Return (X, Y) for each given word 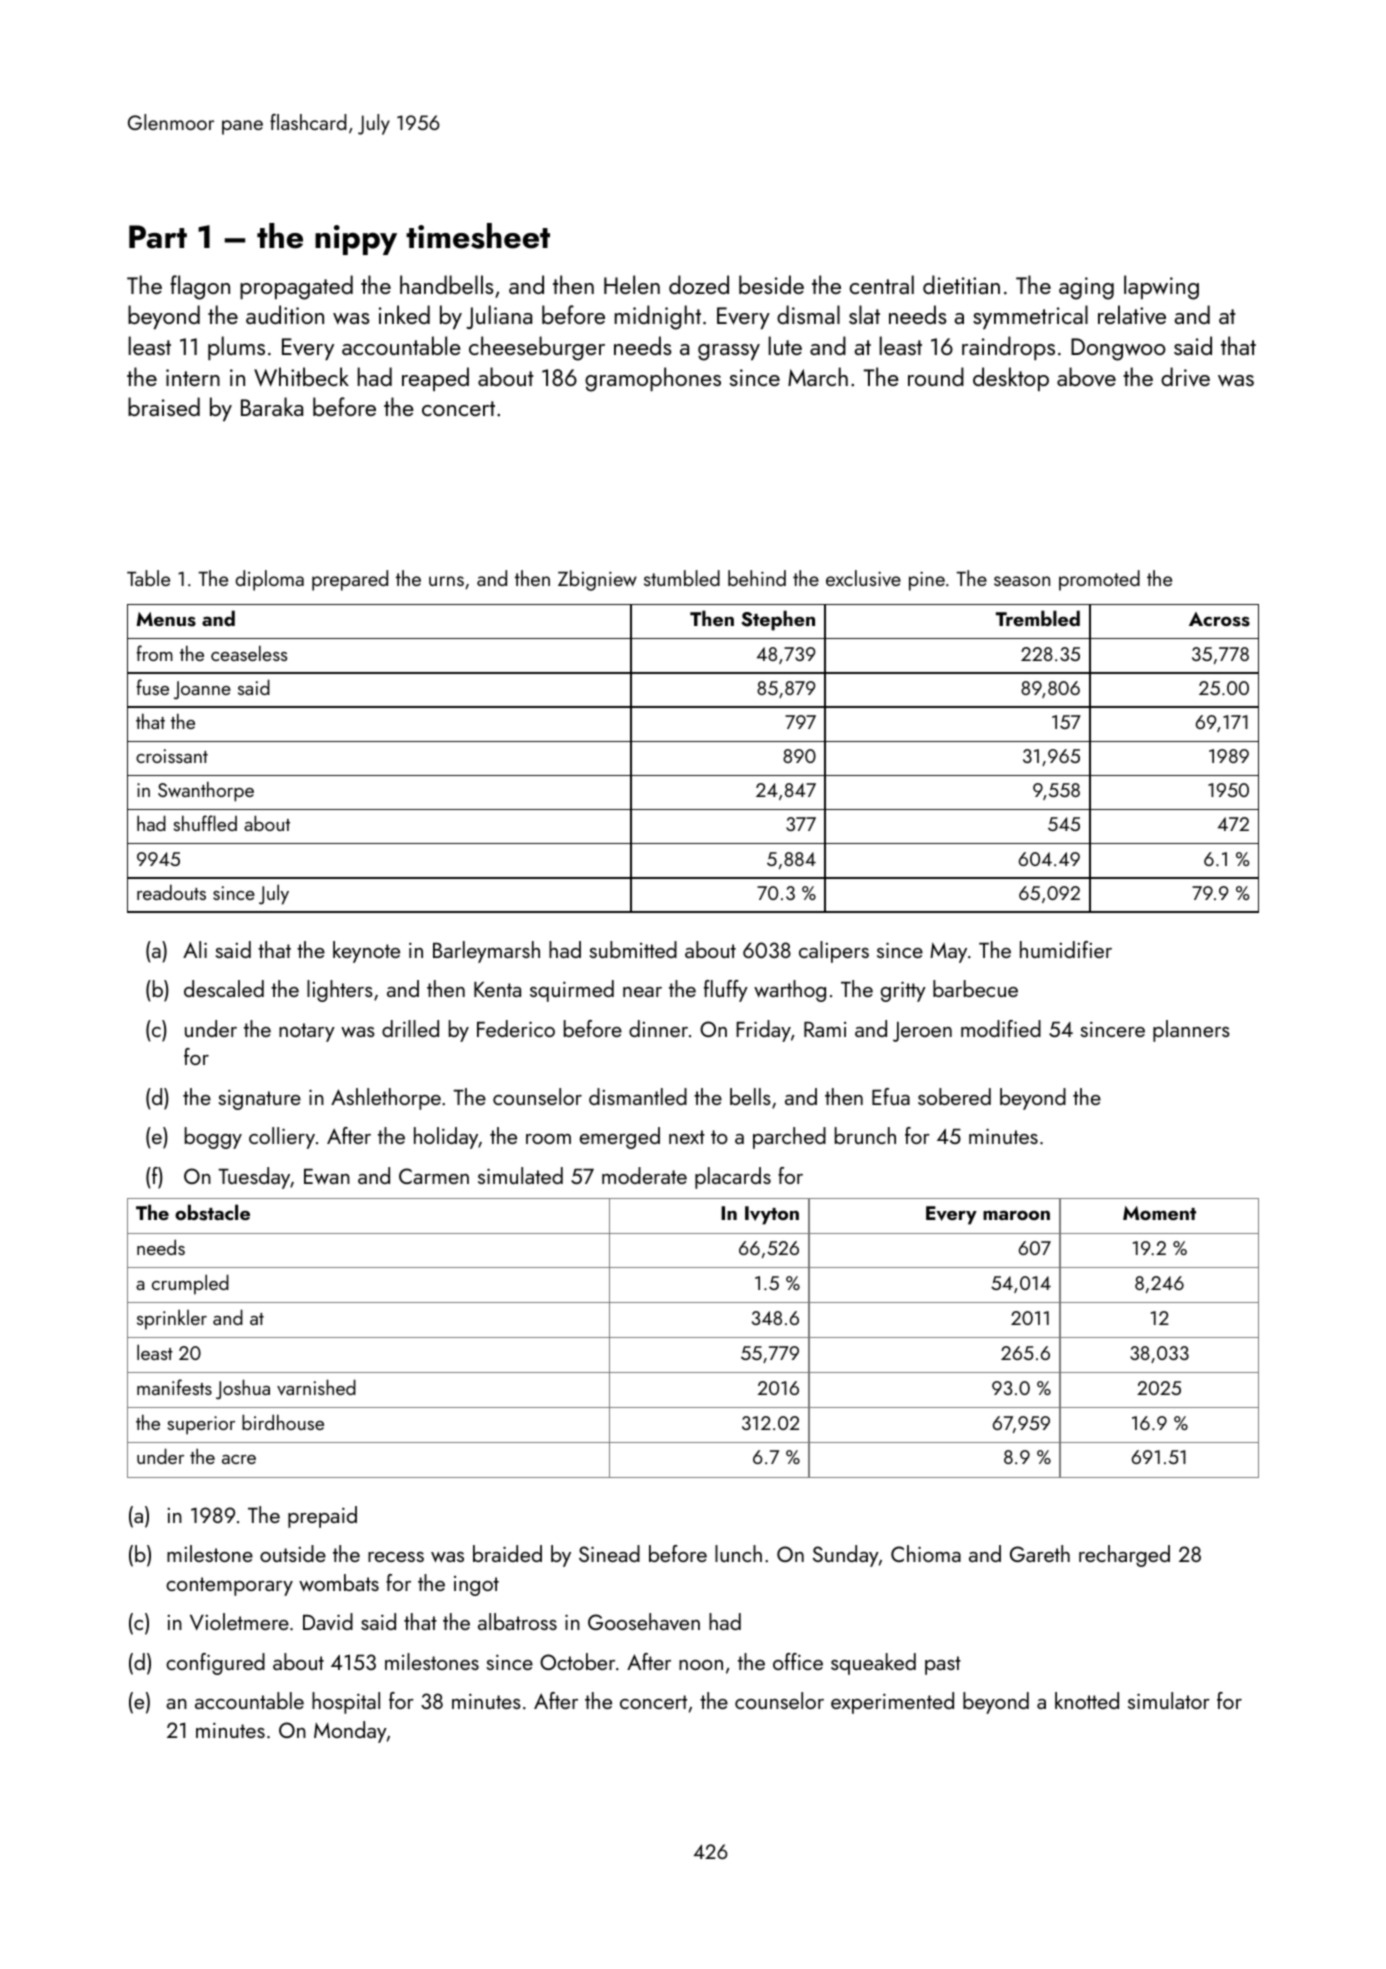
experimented (892, 1703)
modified (1001, 1028)
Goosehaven (644, 1621)
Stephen (778, 620)
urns (446, 581)
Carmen (434, 1176)
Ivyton (772, 1215)
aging (1086, 288)
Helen (632, 284)
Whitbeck (301, 377)
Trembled (1038, 618)
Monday (350, 1732)
